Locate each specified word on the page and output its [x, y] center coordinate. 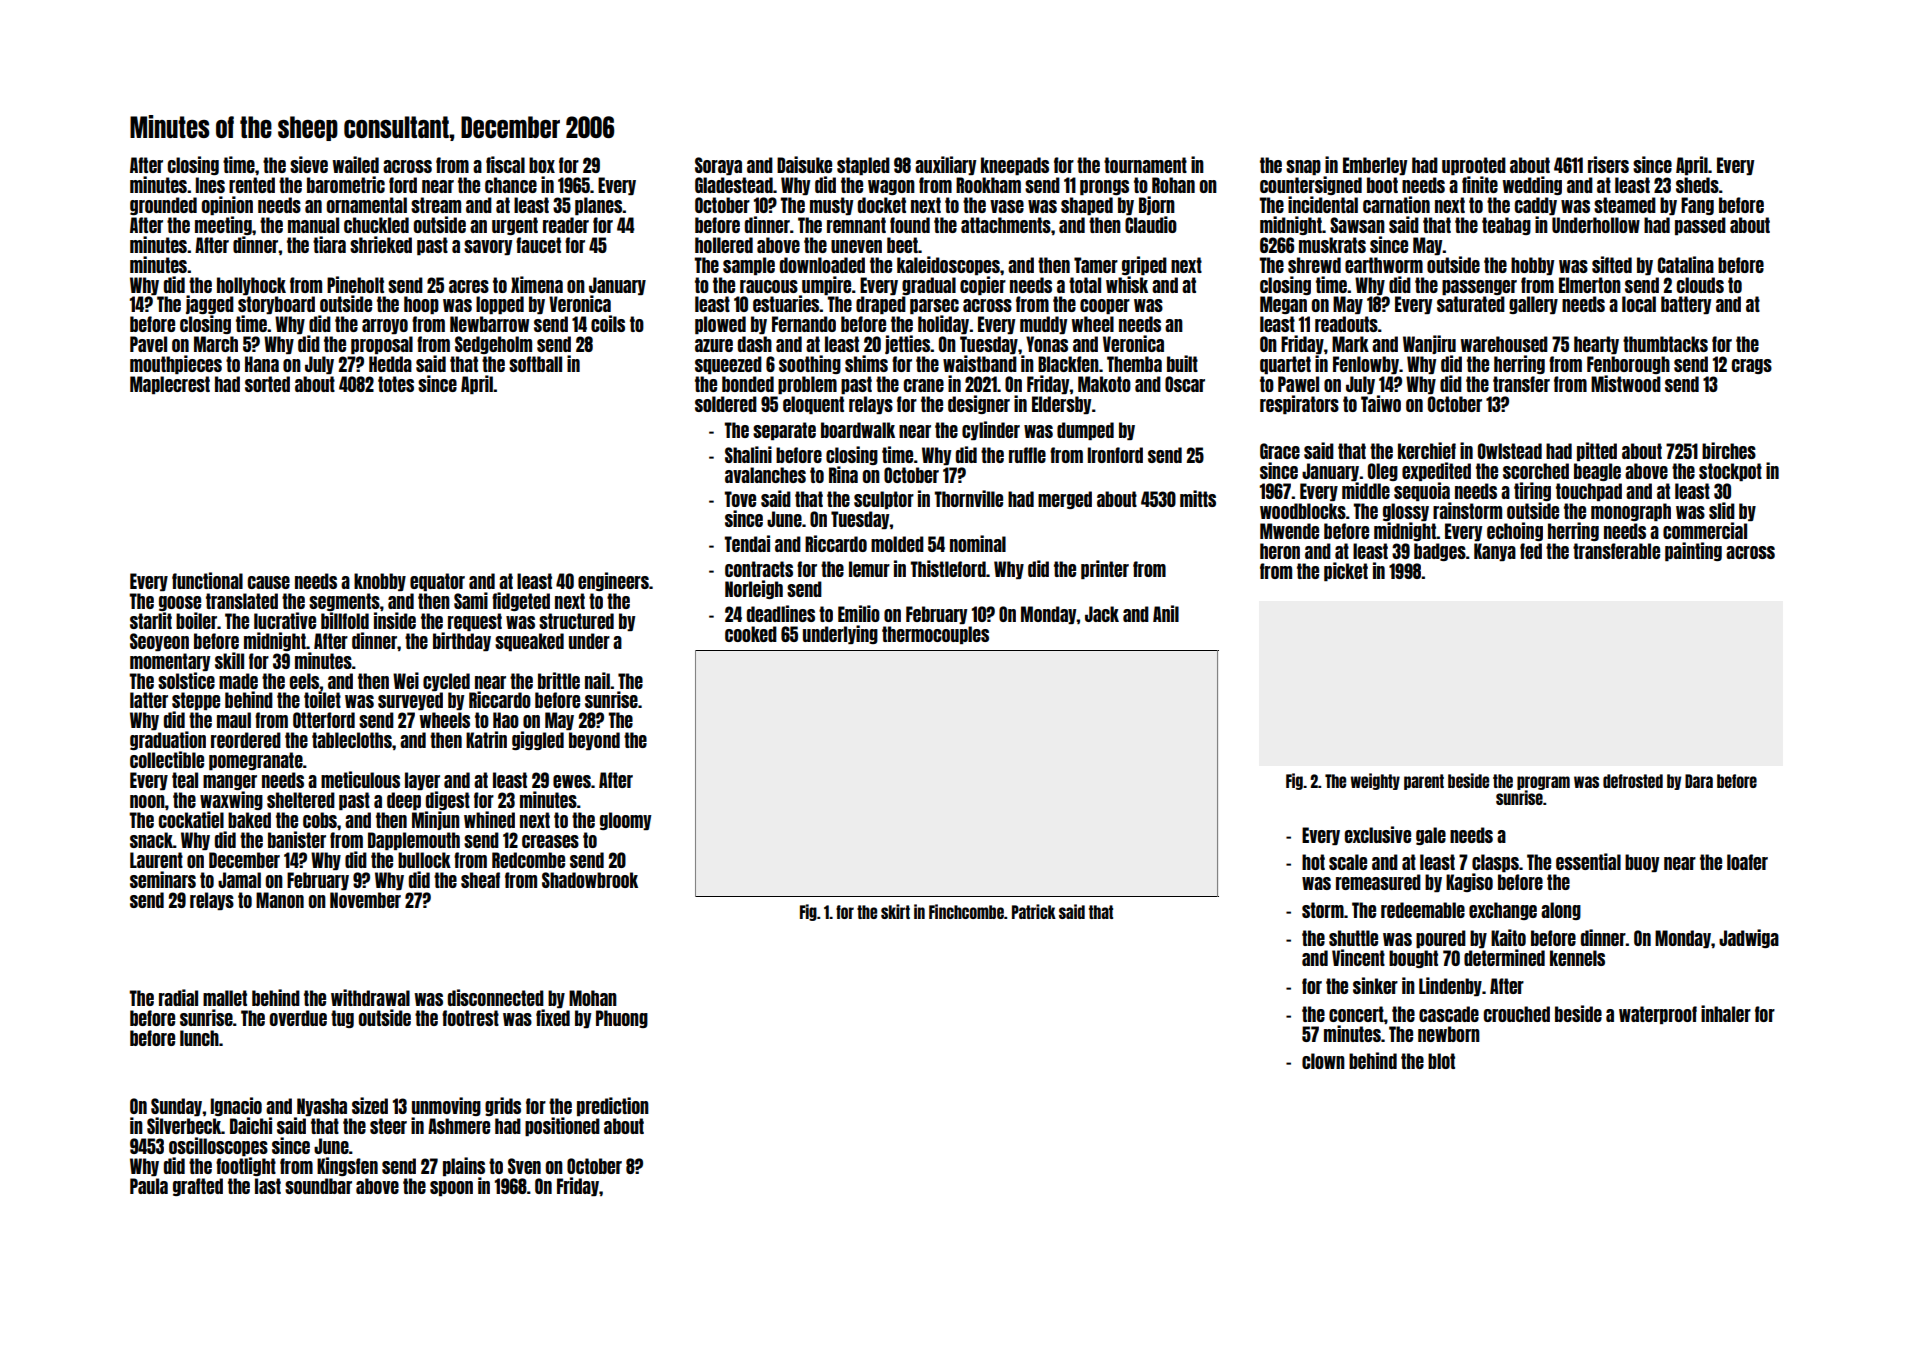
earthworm [1384, 265]
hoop [421, 305]
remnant [856, 225]
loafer [1747, 862]
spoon [451, 1188]
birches [1729, 450]
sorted [267, 384]
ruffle [1027, 455]
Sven [524, 1166]
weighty [1375, 781]
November [365, 900]
